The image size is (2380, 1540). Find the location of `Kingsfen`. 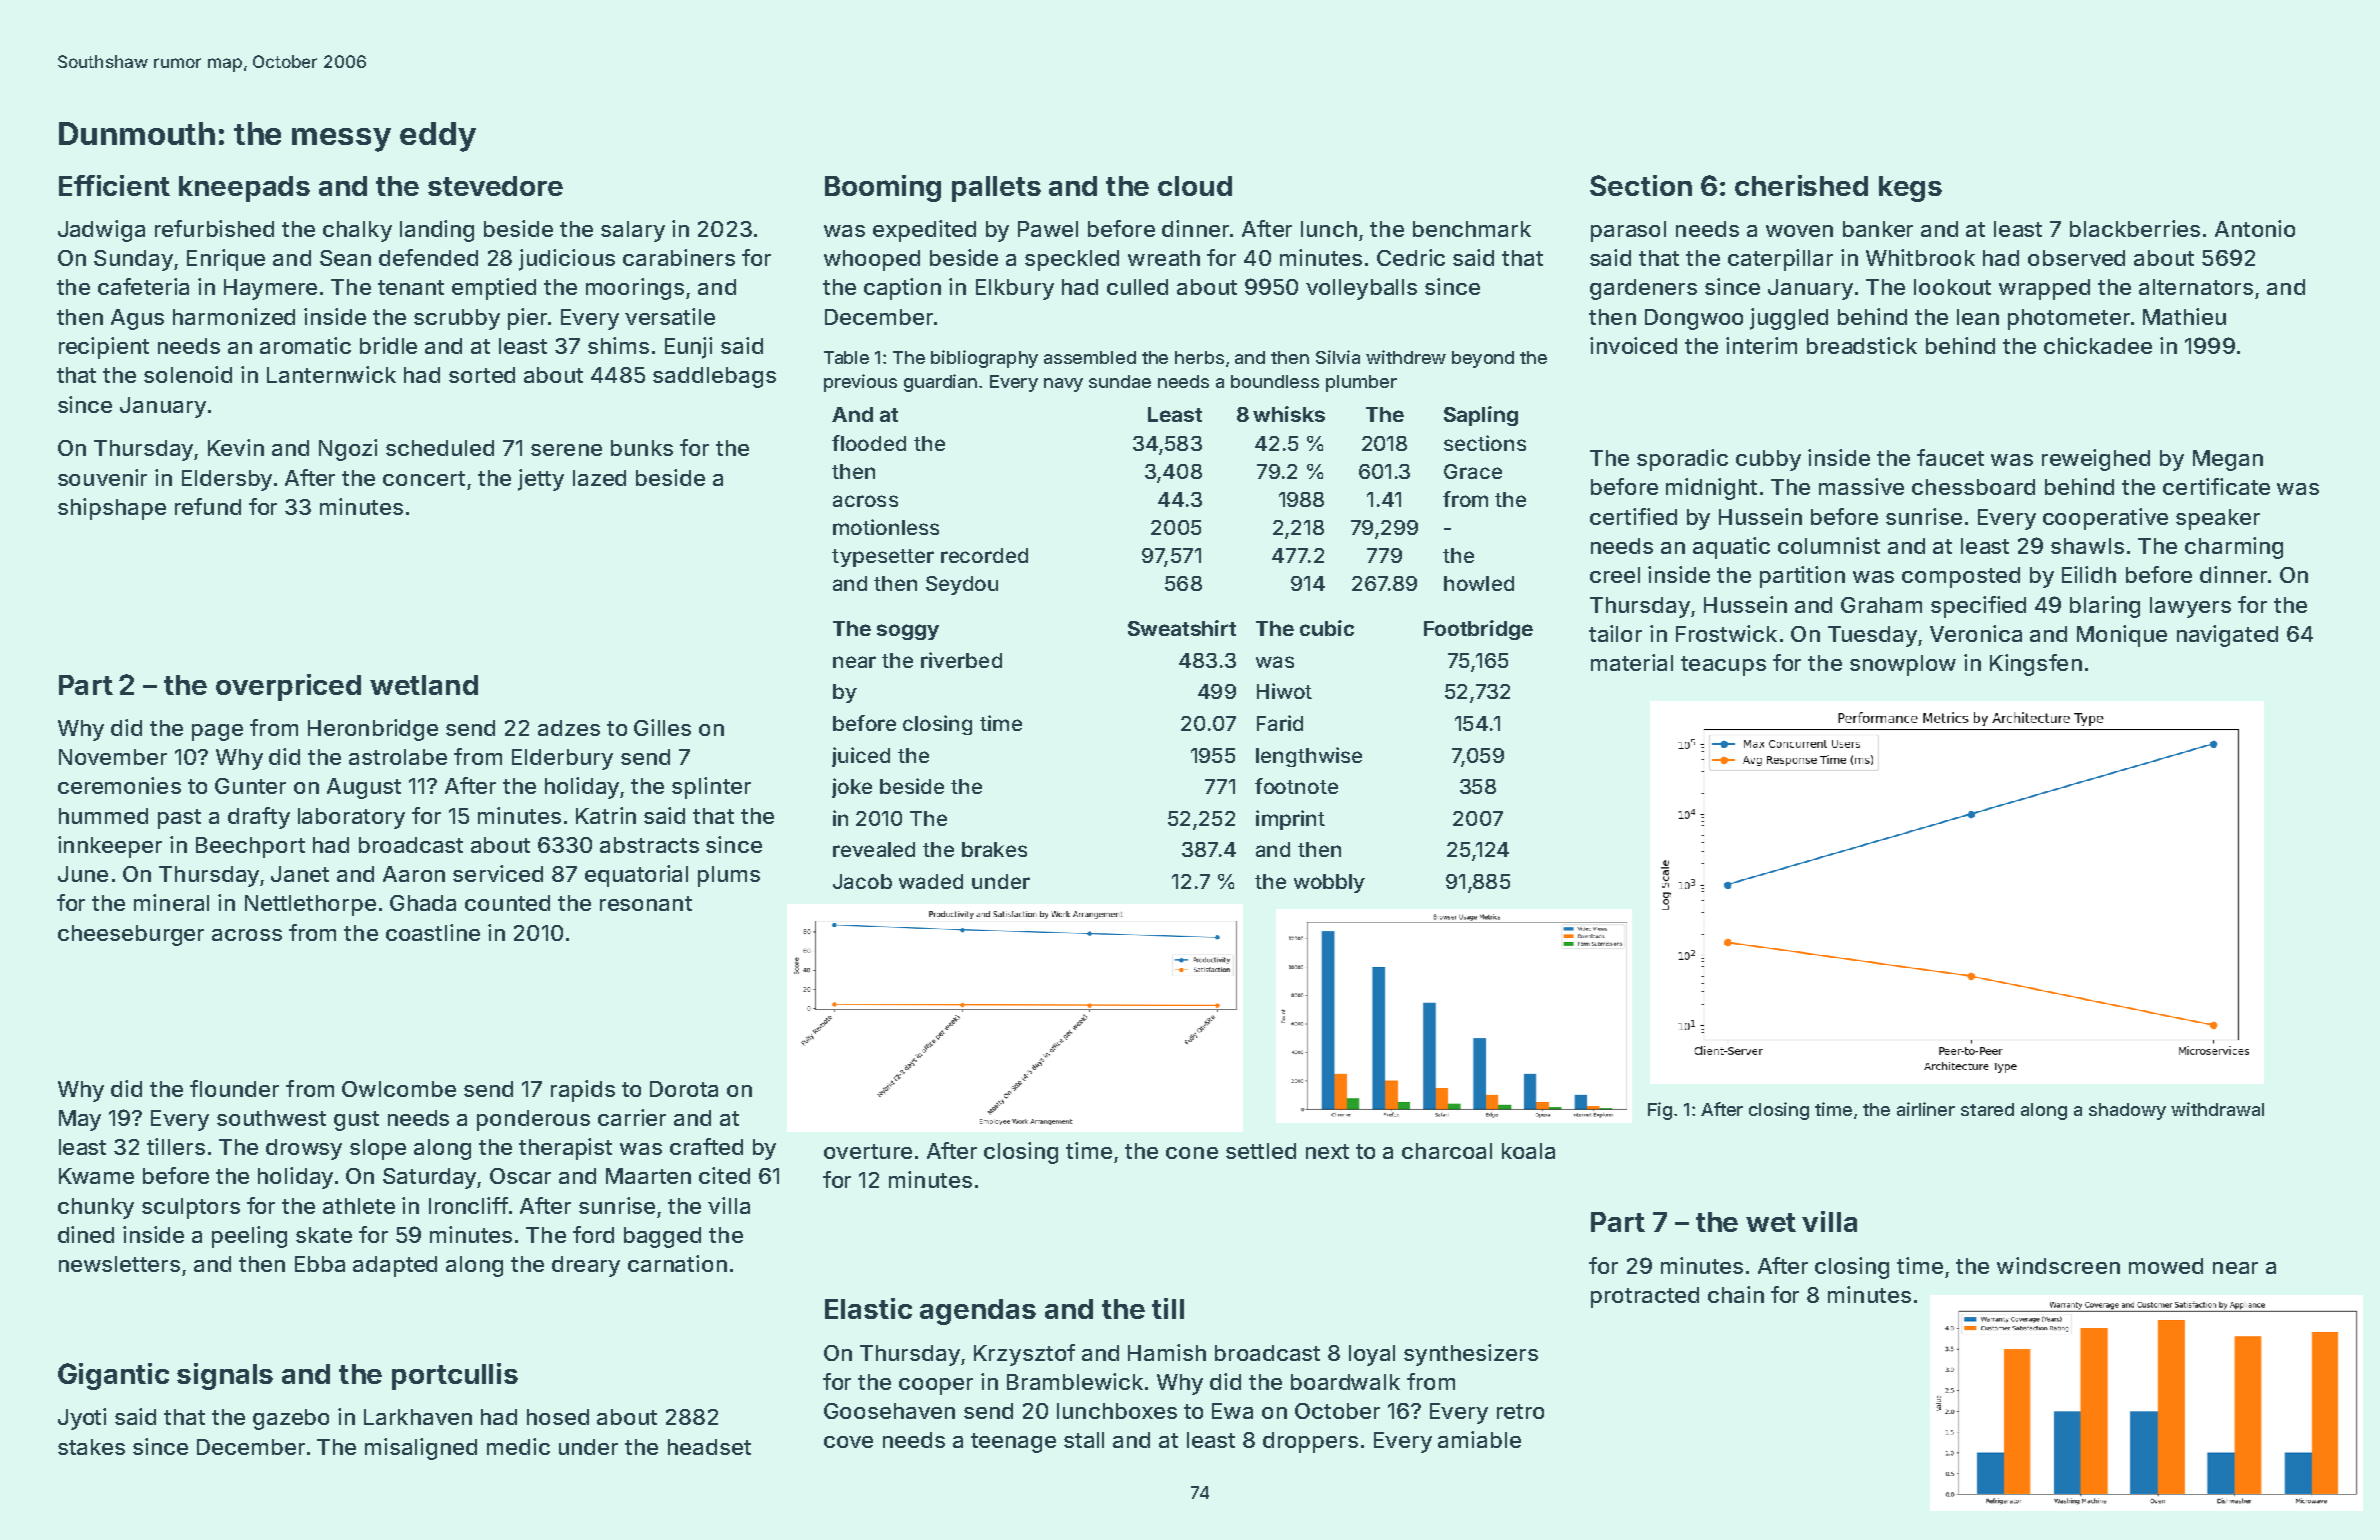

Kingsfen is located at coordinates (2036, 665).
